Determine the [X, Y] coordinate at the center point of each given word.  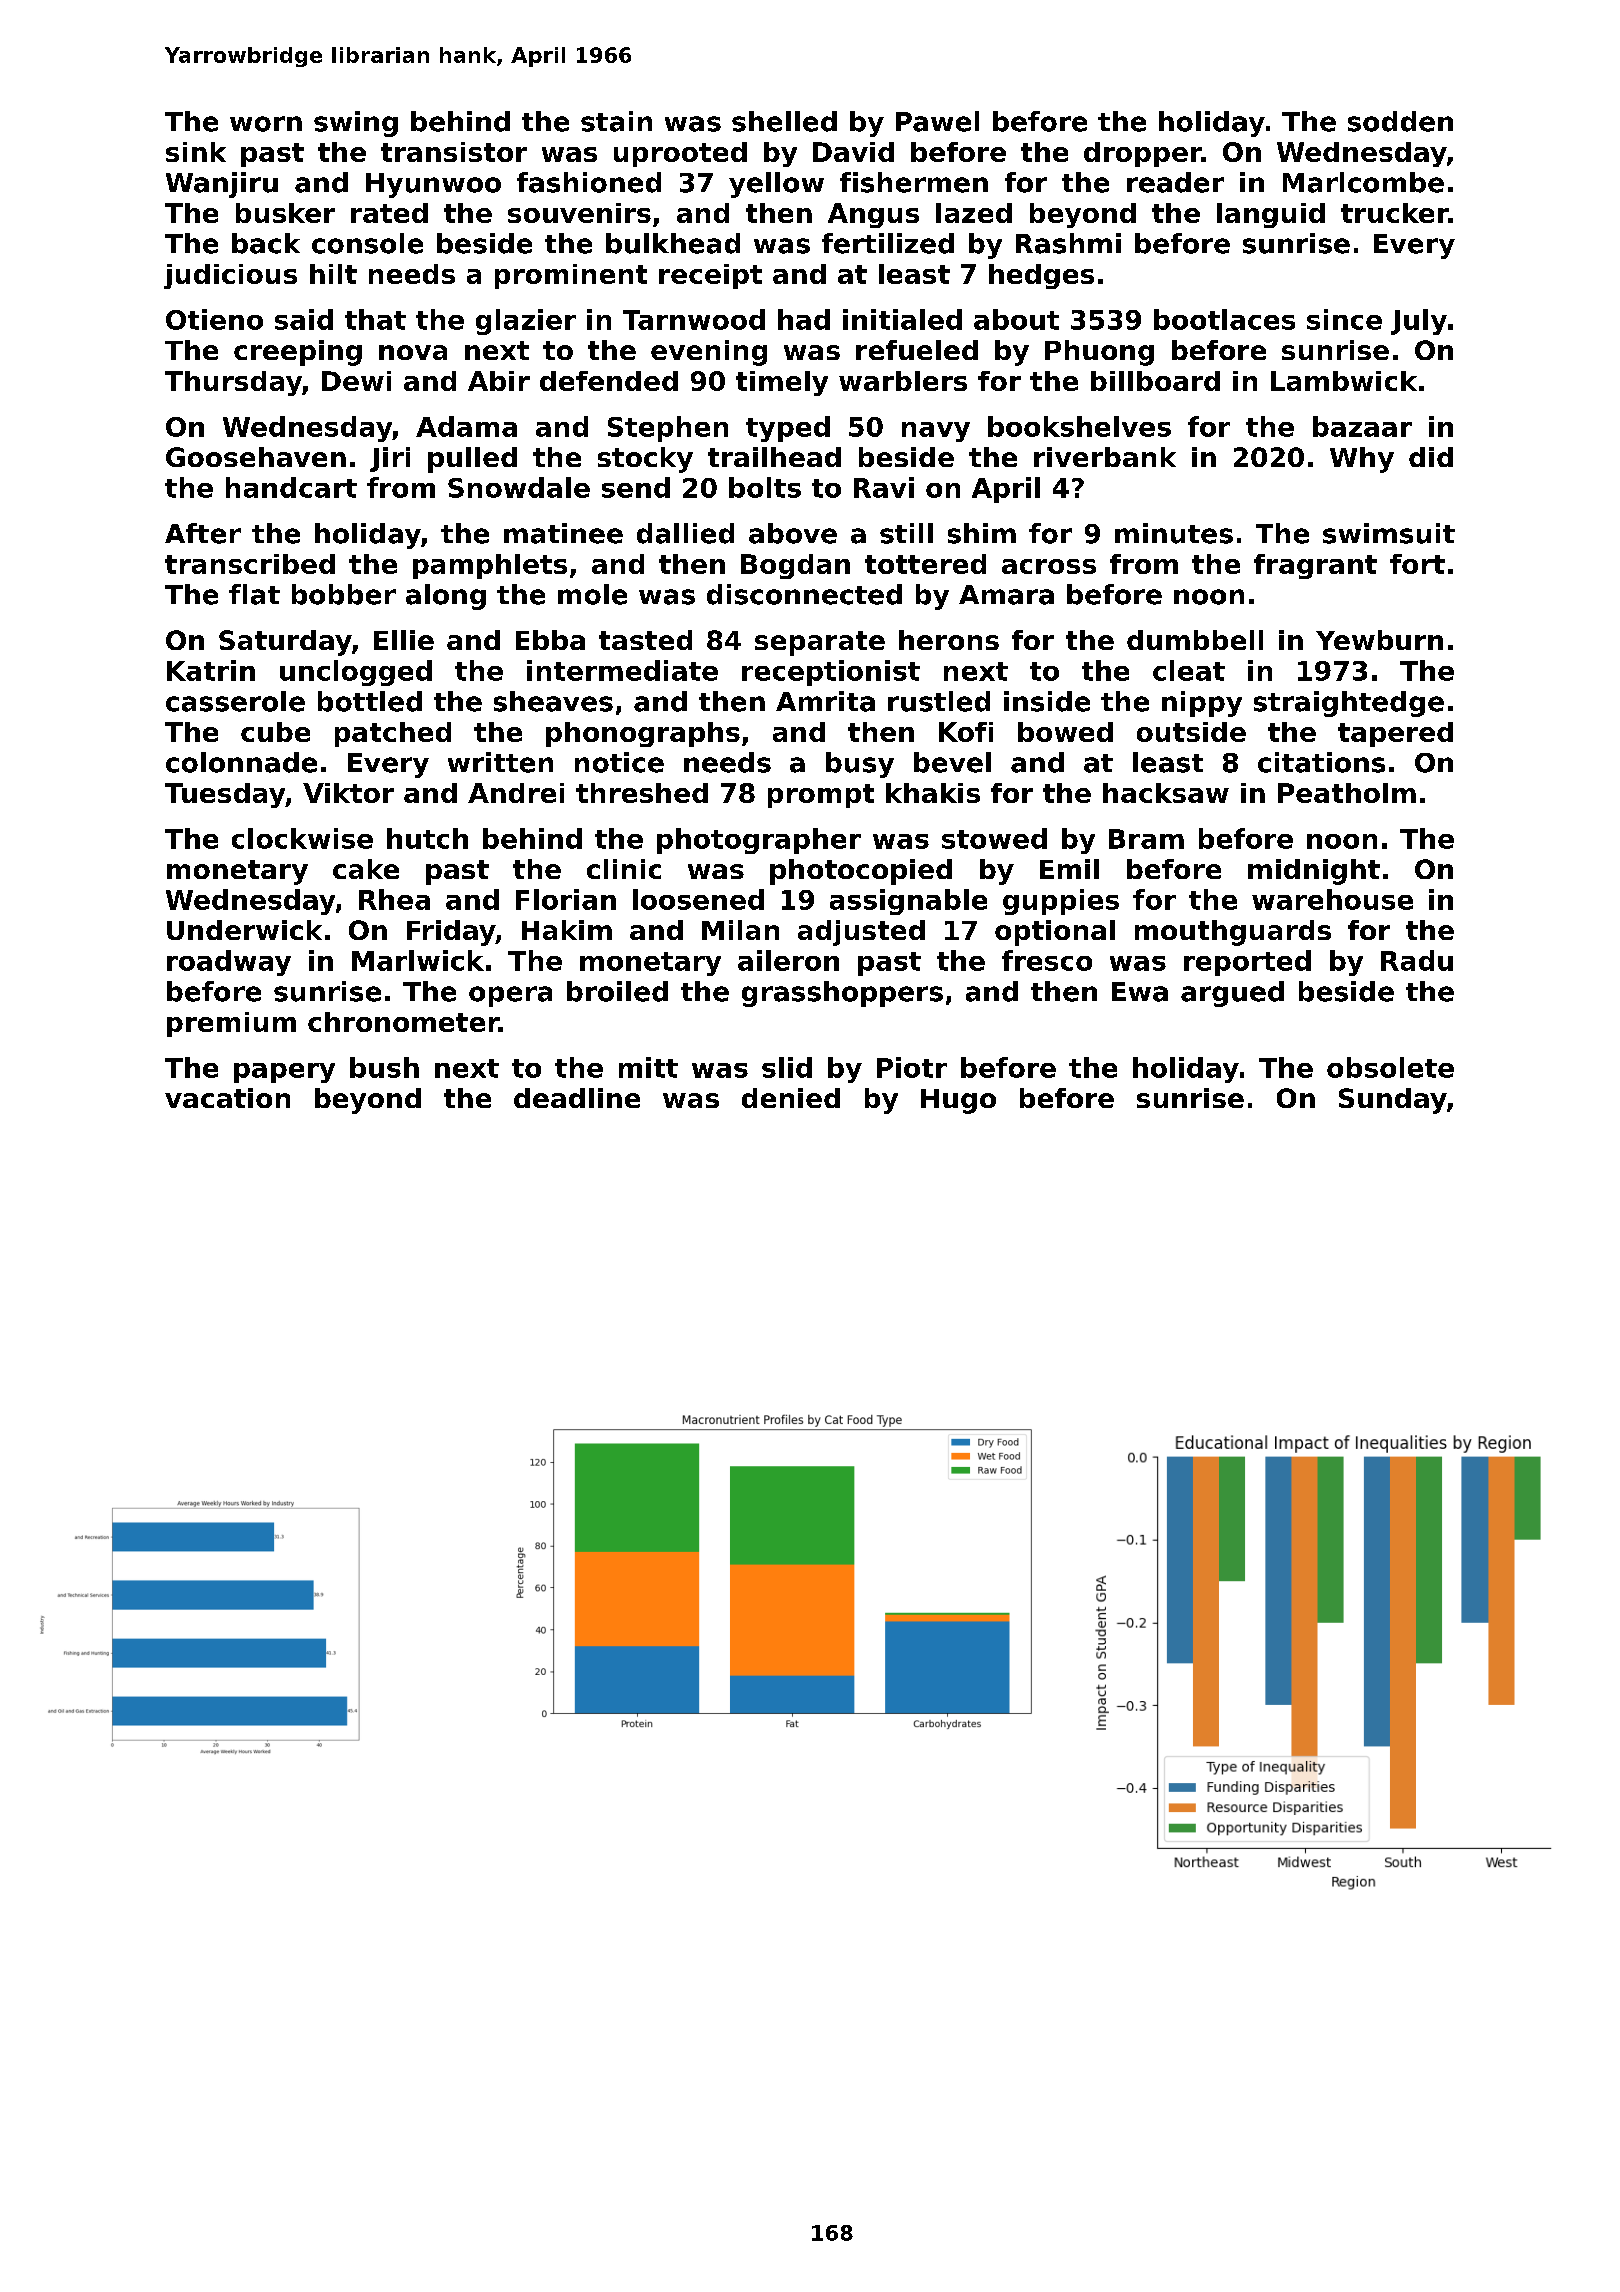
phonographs [643, 734]
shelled [784, 121]
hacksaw [1166, 793]
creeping [298, 353]
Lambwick [1344, 381]
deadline [577, 1098]
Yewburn [1379, 640]
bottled [370, 701]
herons [949, 640]
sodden [1400, 121]
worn [266, 124]
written [500, 762]
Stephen [668, 429]
